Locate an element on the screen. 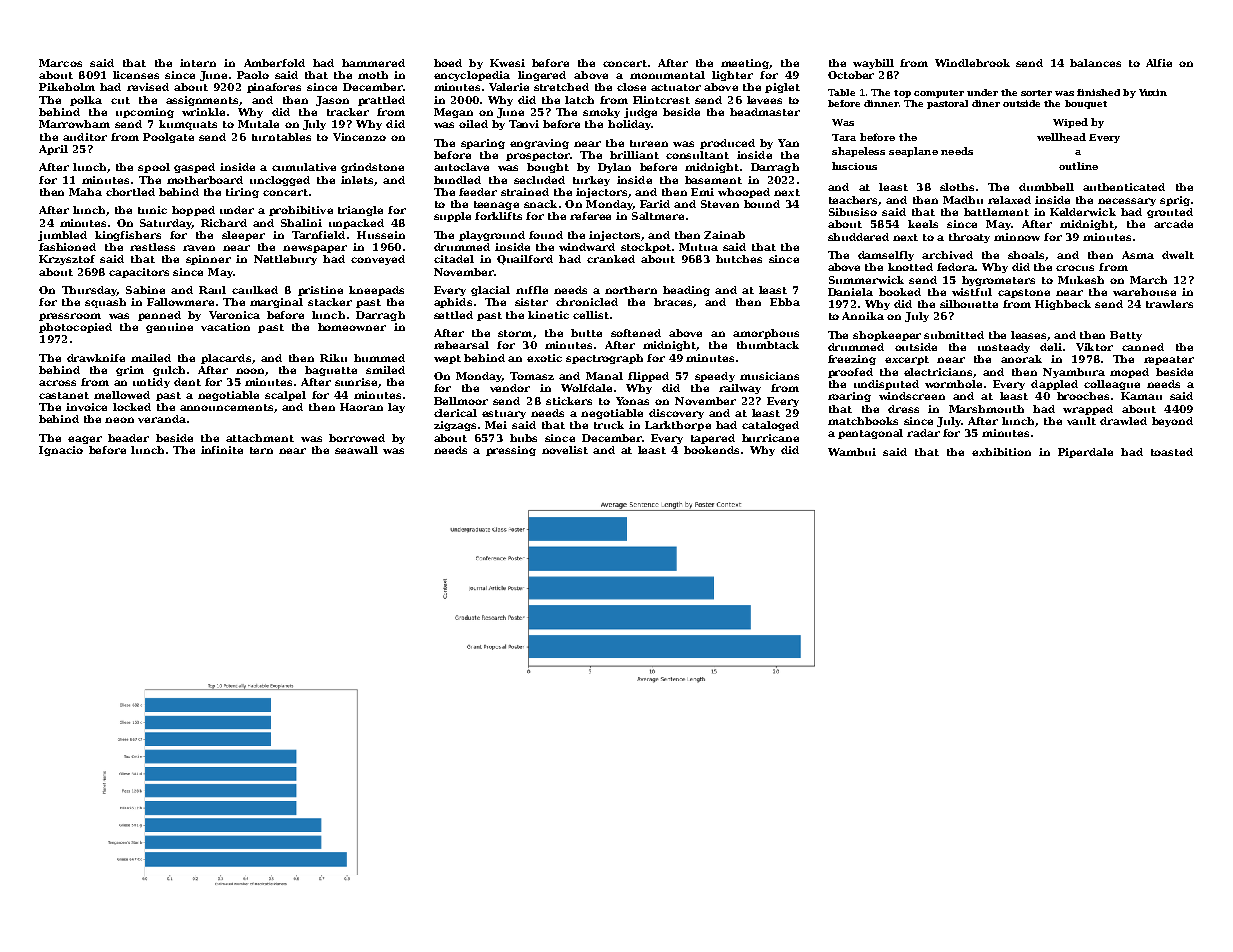  kinetic is located at coordinates (548, 315).
